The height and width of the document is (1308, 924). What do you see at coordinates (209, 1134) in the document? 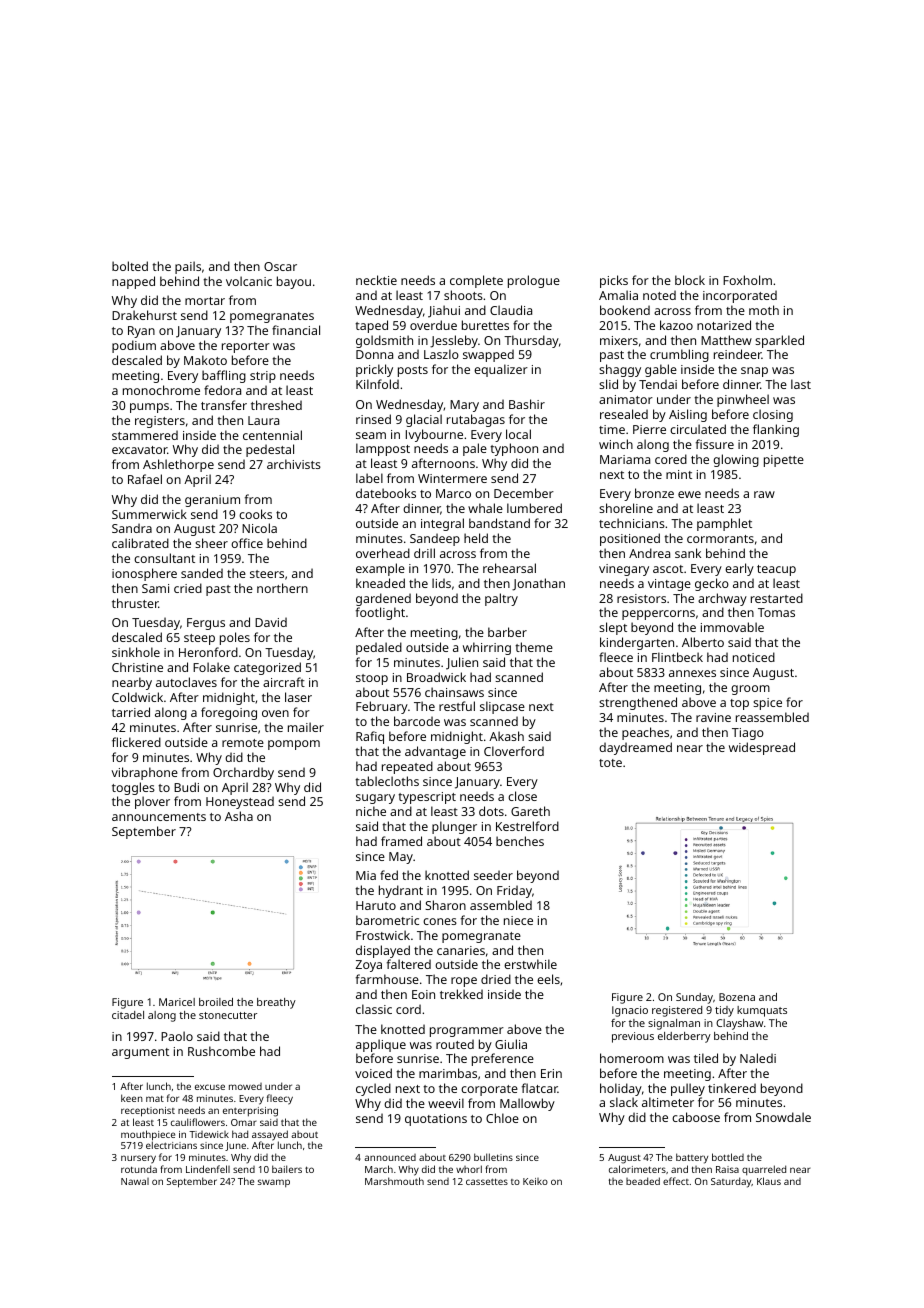
I see `Tidewick` at bounding box center [209, 1134].
